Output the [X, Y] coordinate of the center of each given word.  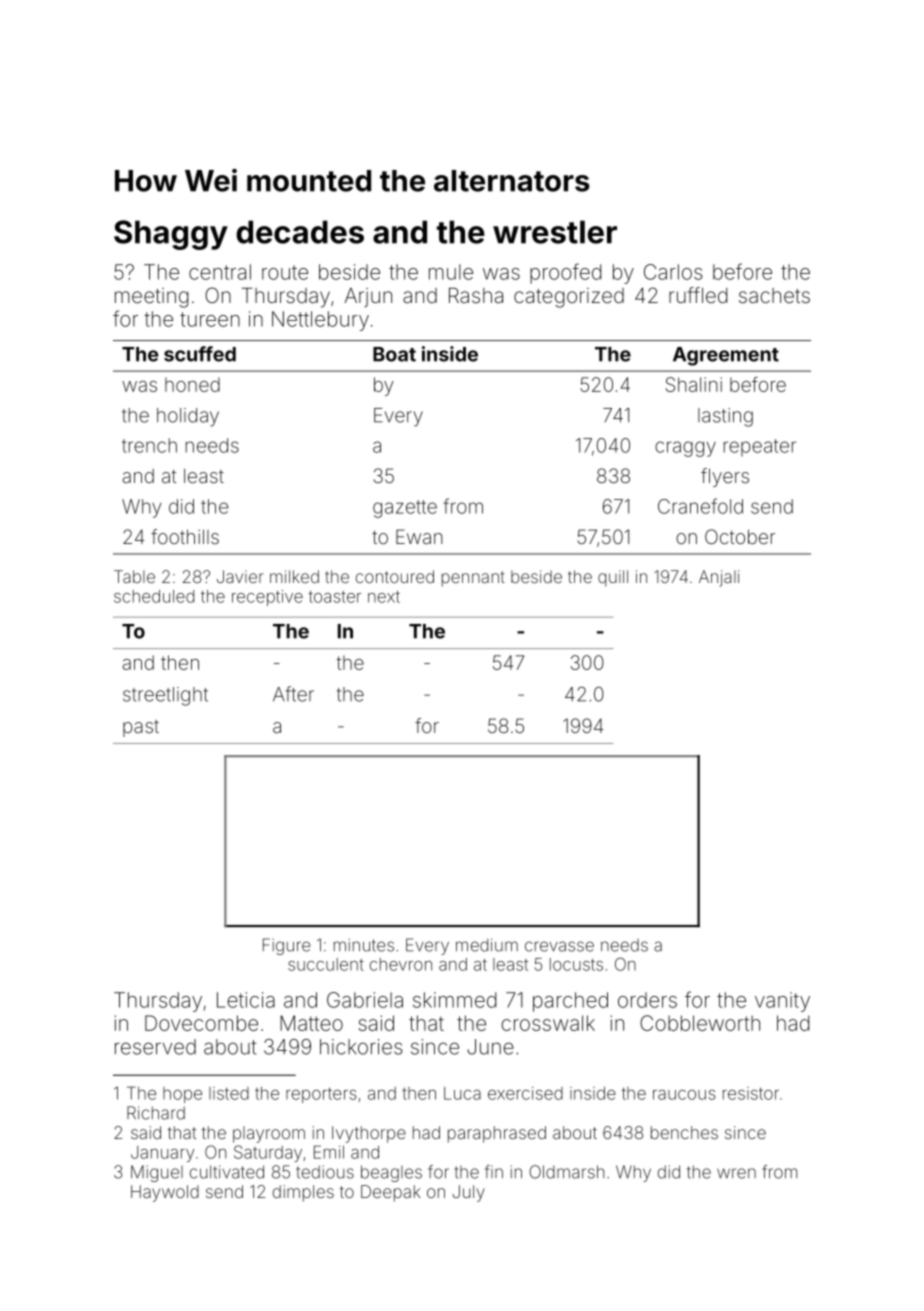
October [740, 536]
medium [487, 945]
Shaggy [171, 235]
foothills [185, 536]
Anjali [719, 578]
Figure [286, 946]
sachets [774, 295]
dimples [303, 1193]
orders [647, 1000]
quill [613, 578]
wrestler [555, 232]
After [293, 694]
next [384, 597]
